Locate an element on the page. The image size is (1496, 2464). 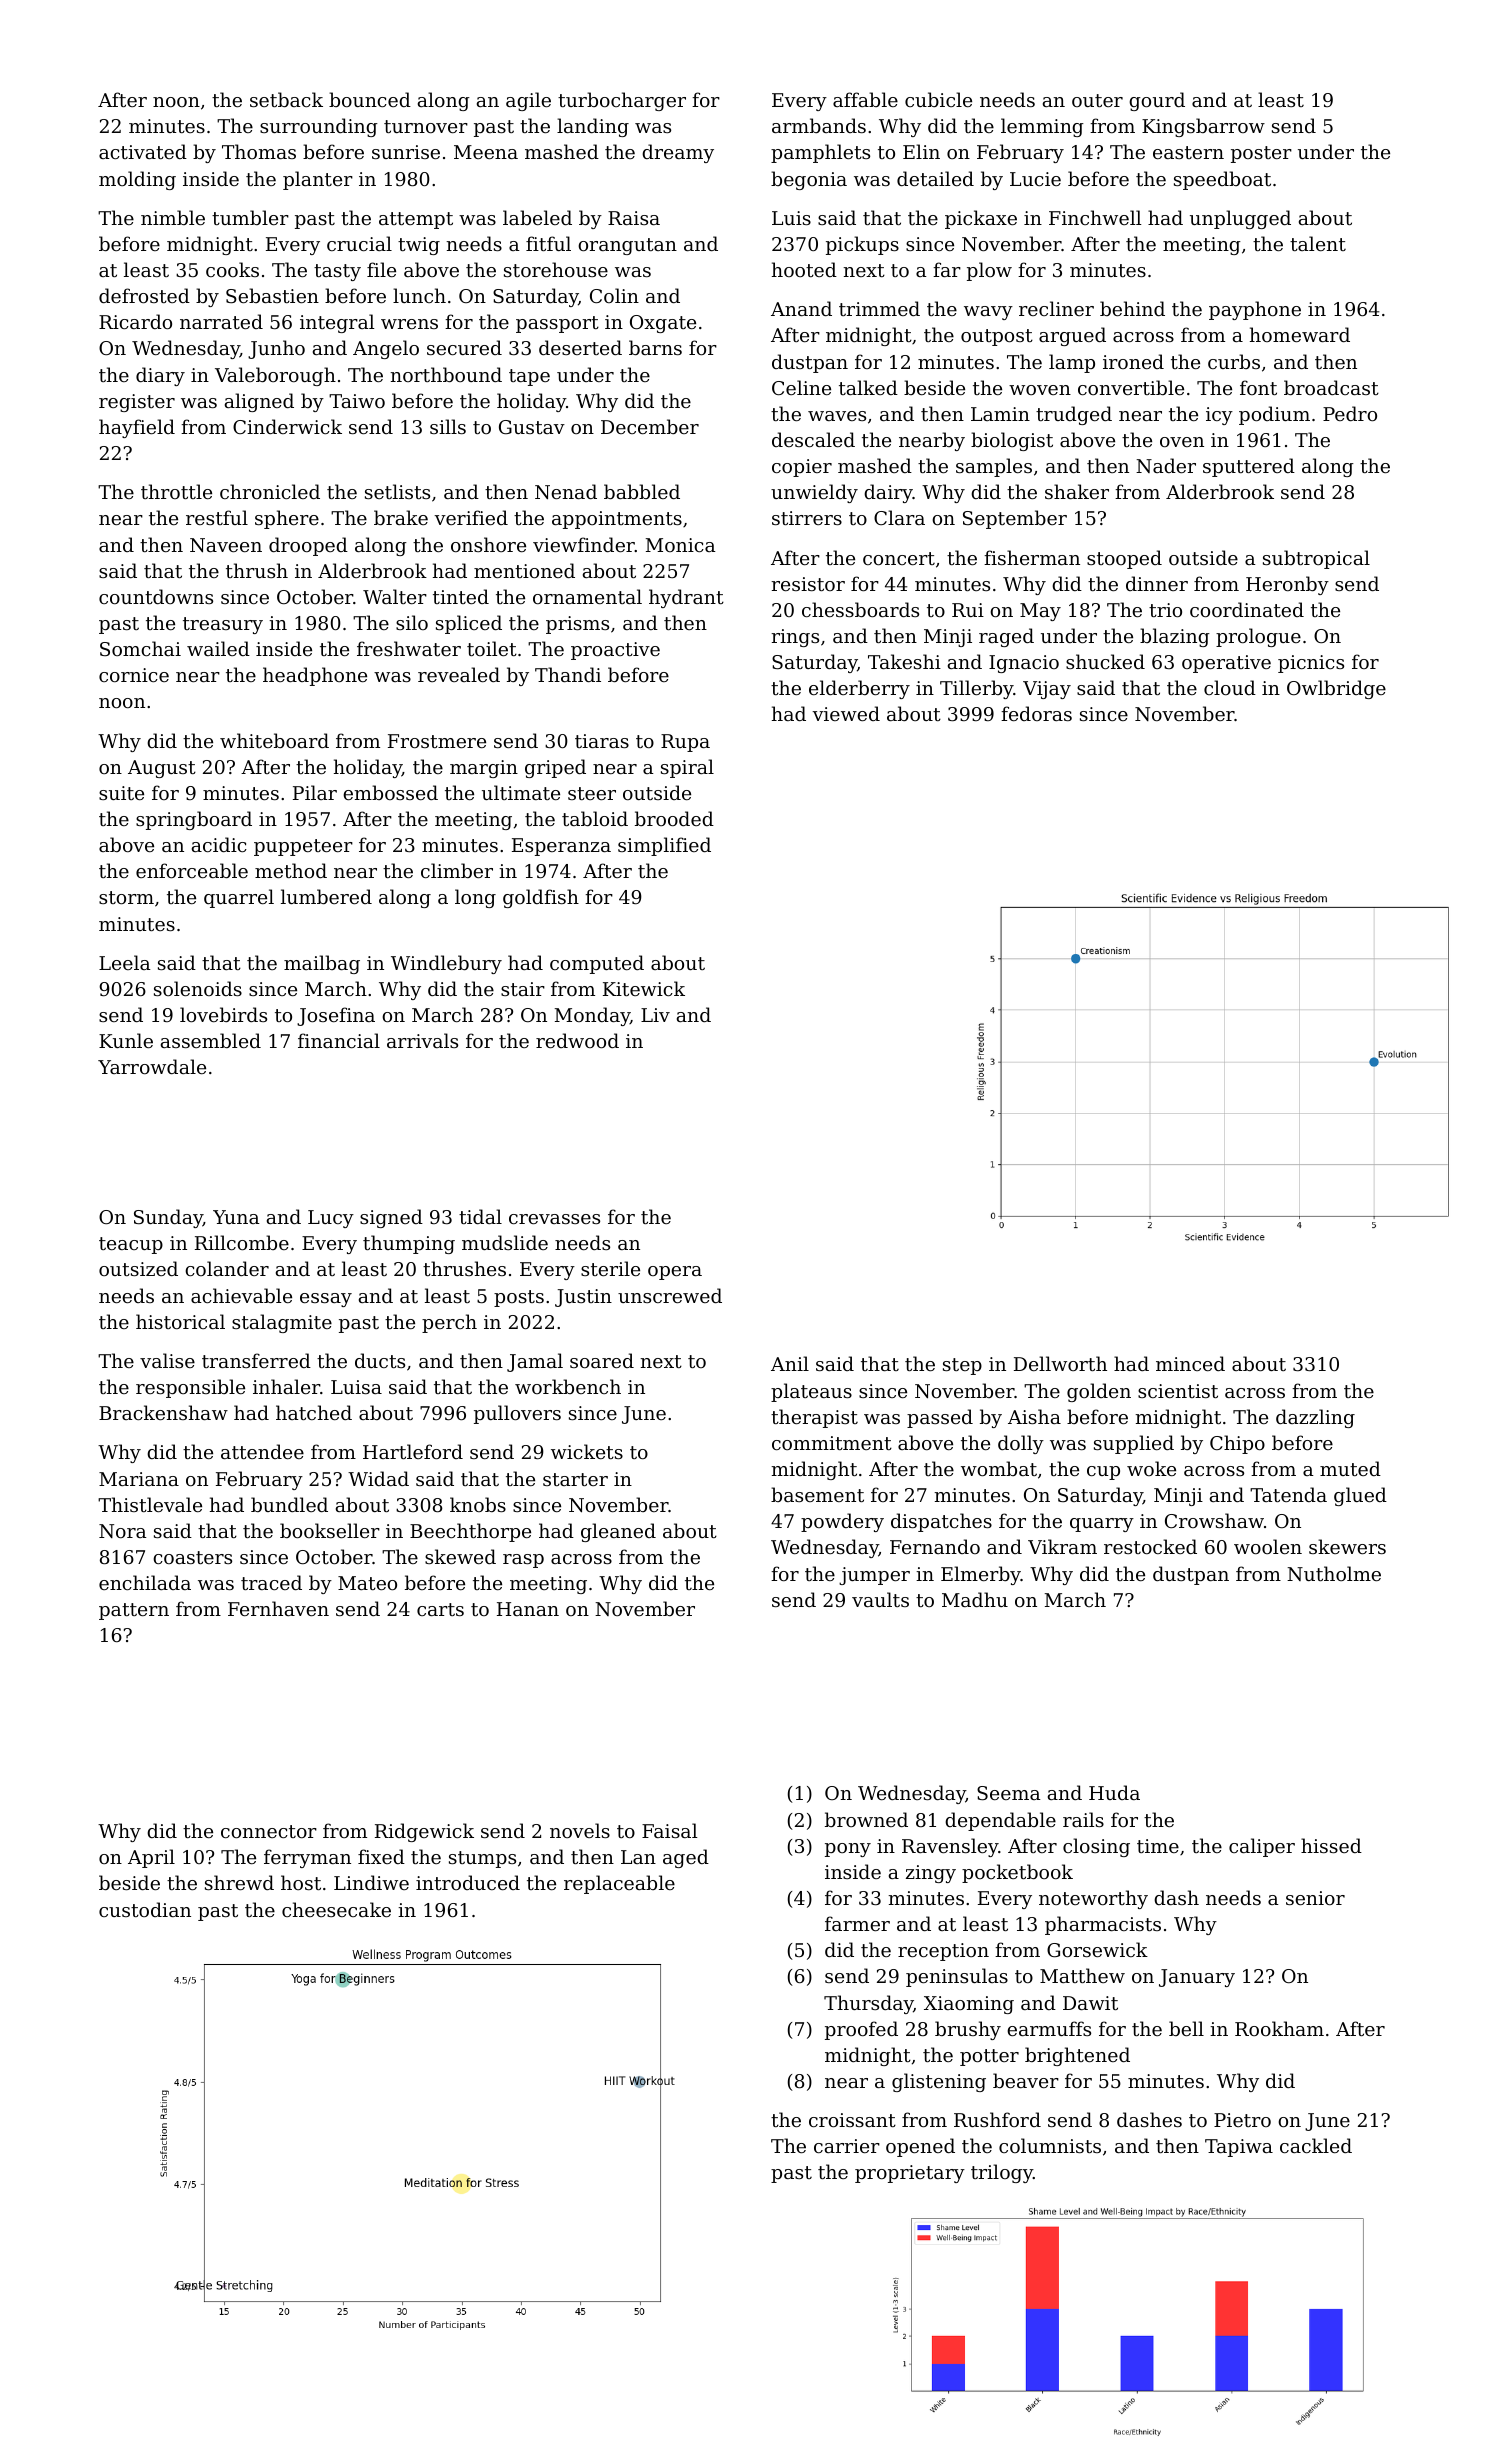
Ridgewick is located at coordinates (424, 1832).
